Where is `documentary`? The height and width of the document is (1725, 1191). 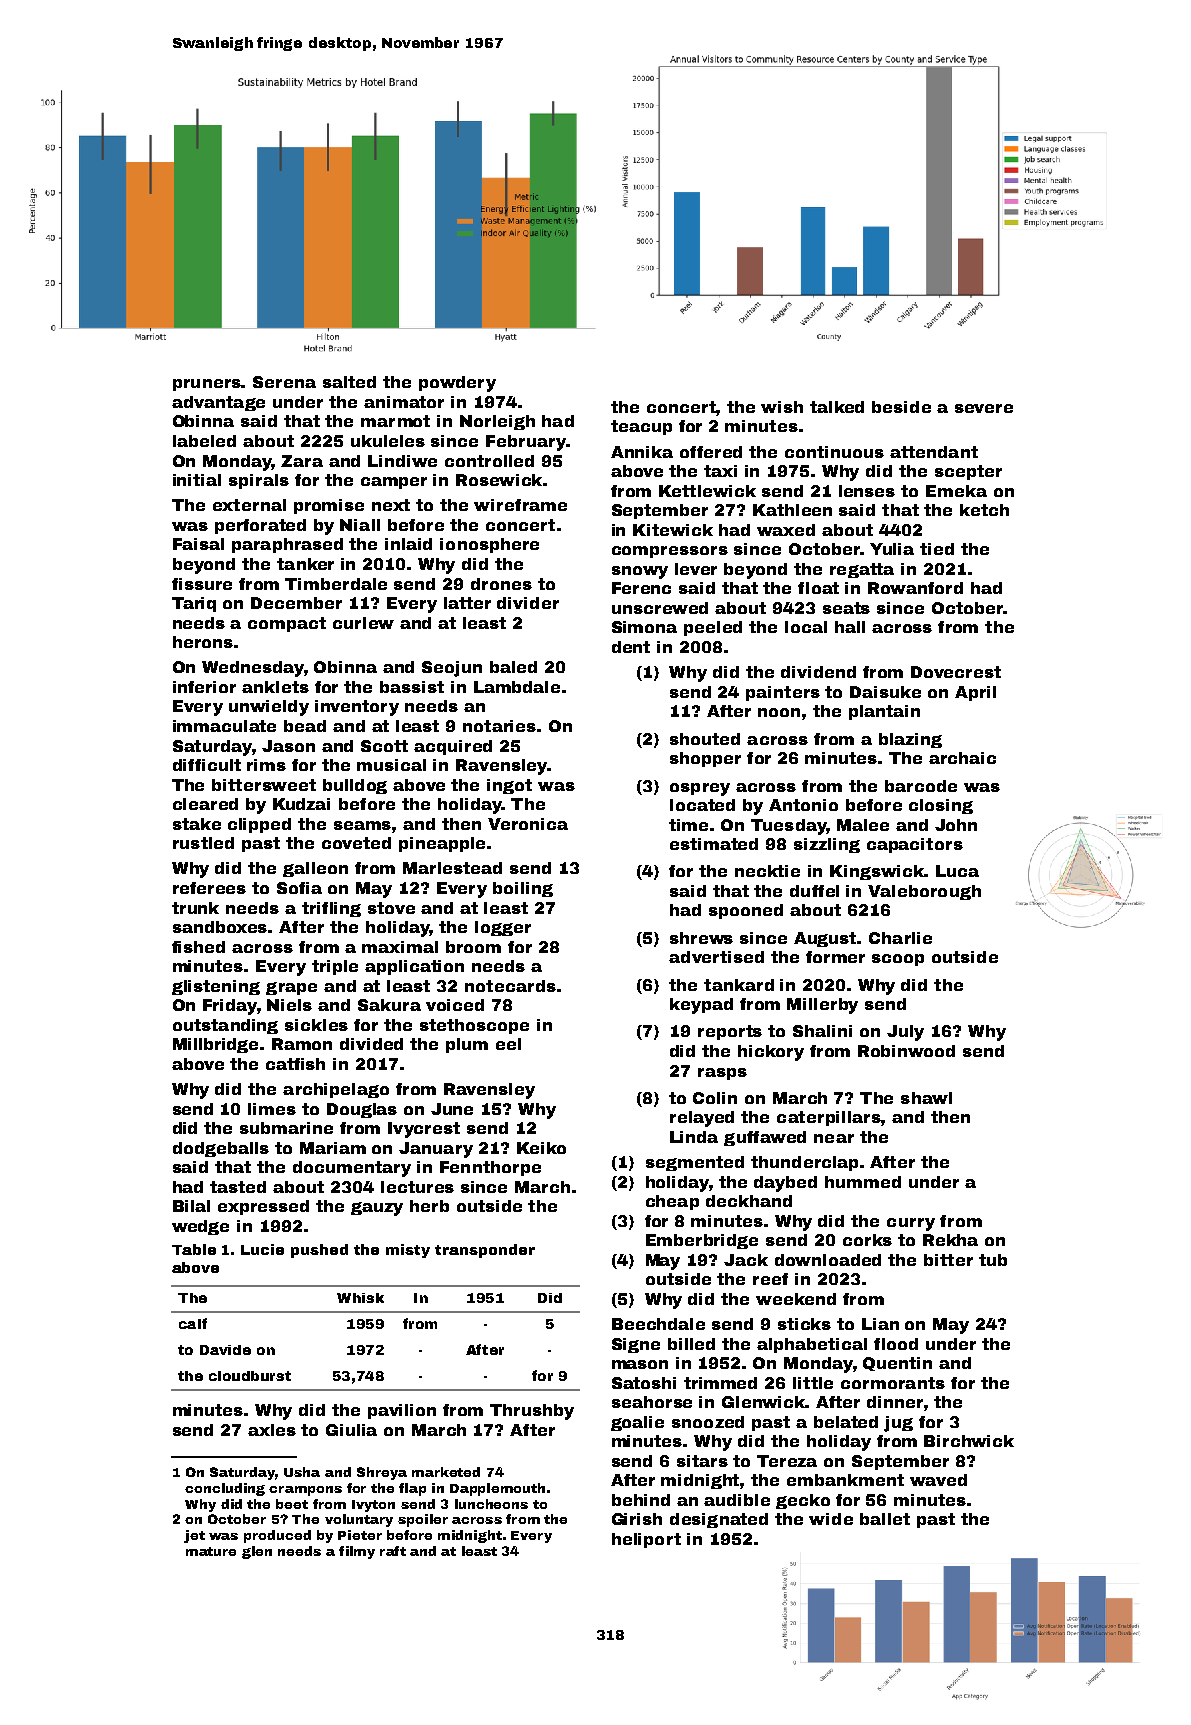 documentary is located at coordinates (352, 1169).
